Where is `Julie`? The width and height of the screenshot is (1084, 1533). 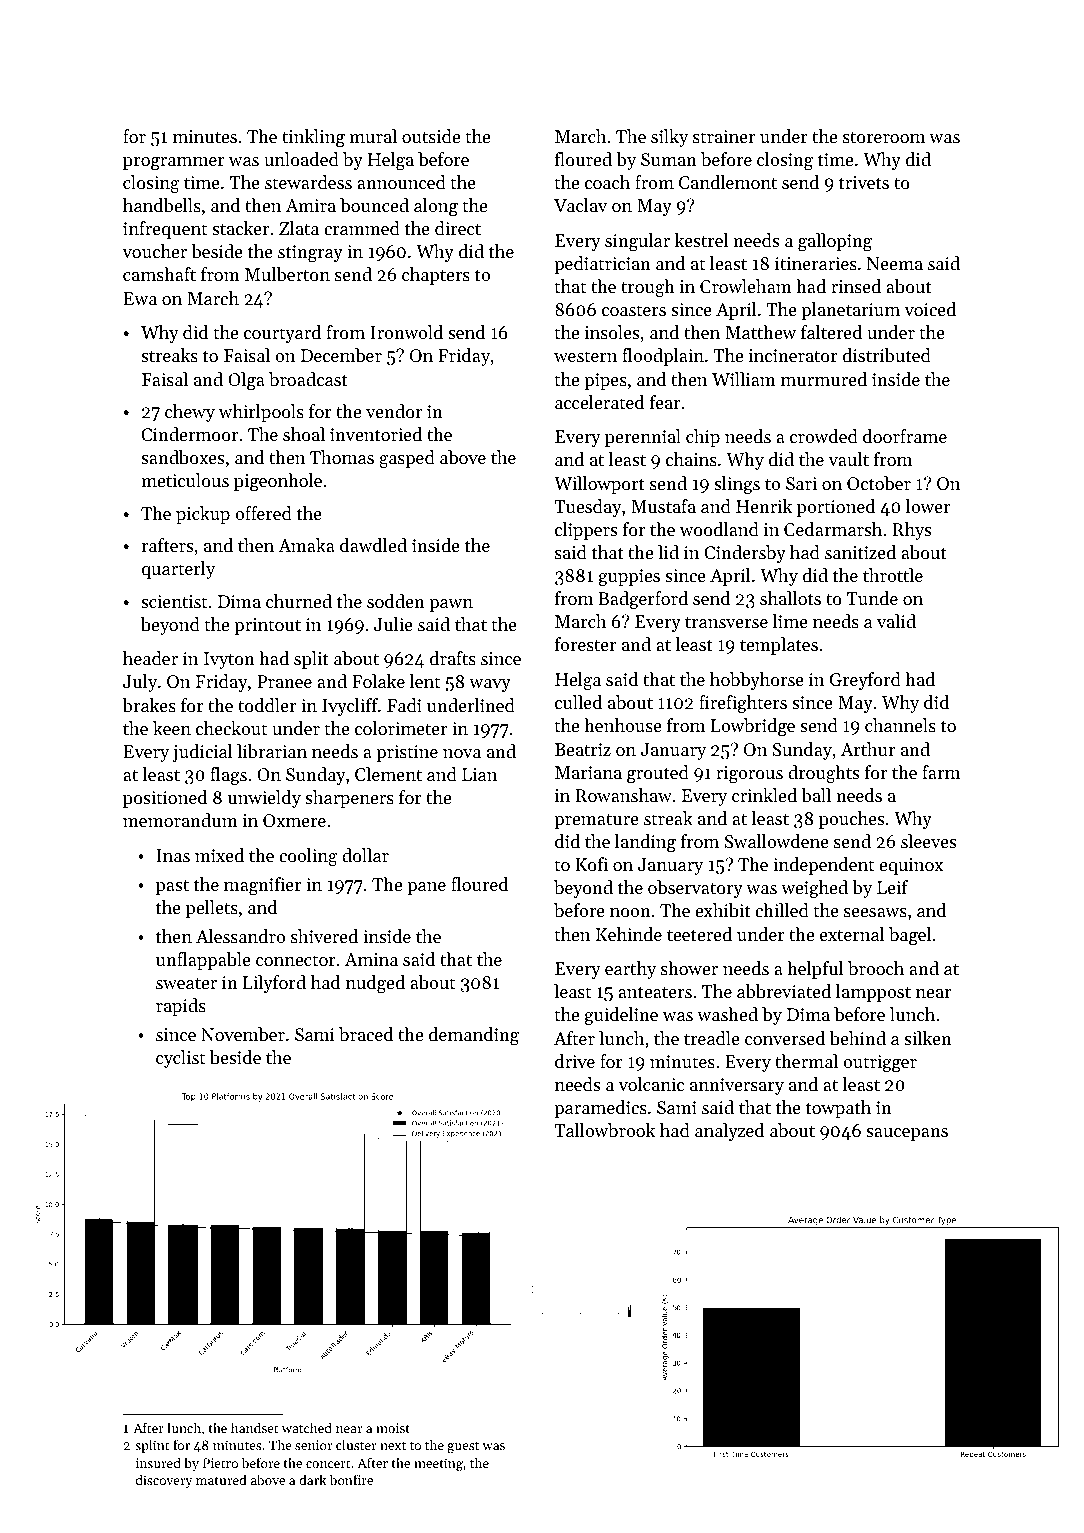 Julie is located at coordinates (393, 624).
